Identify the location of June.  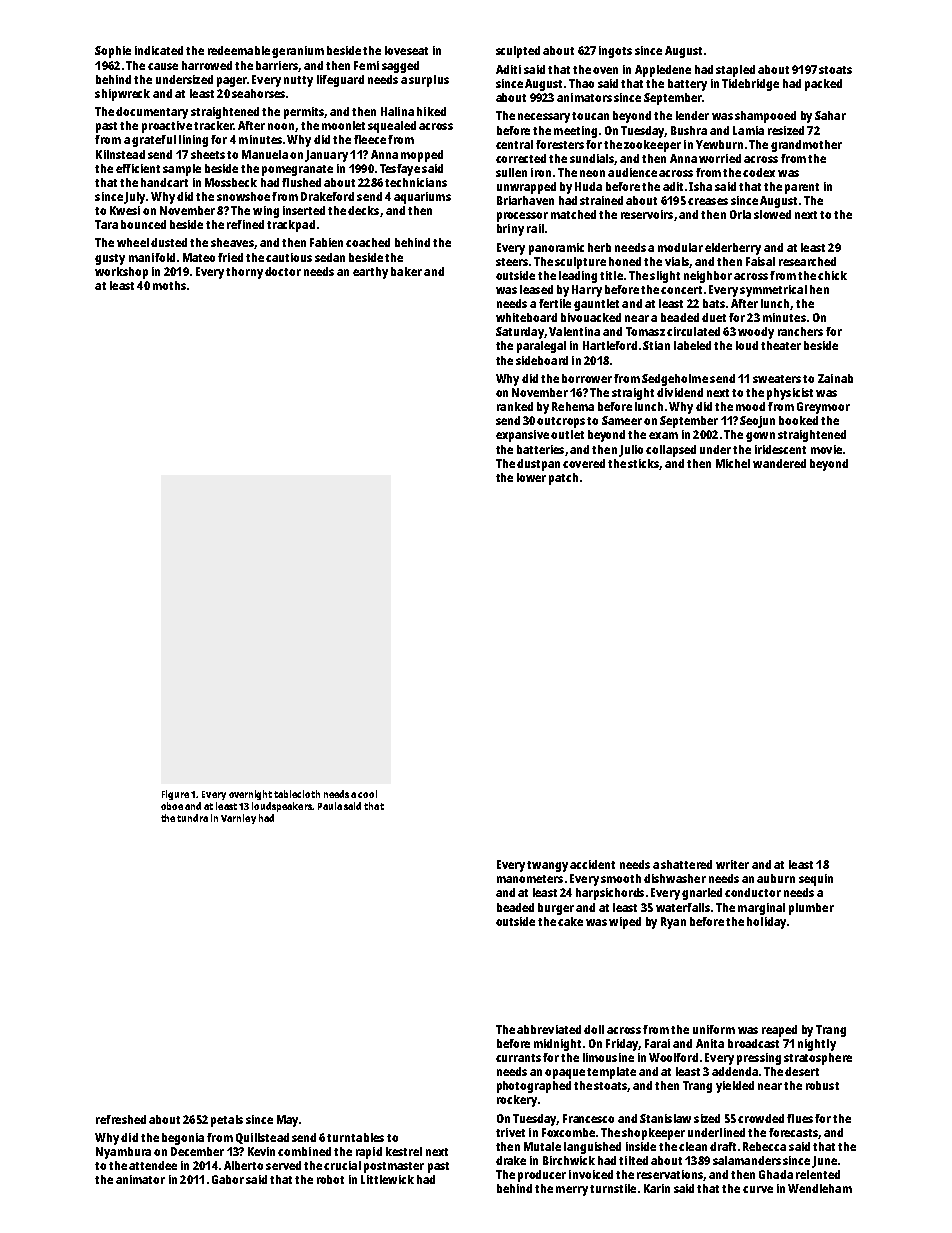
(824, 1162).
